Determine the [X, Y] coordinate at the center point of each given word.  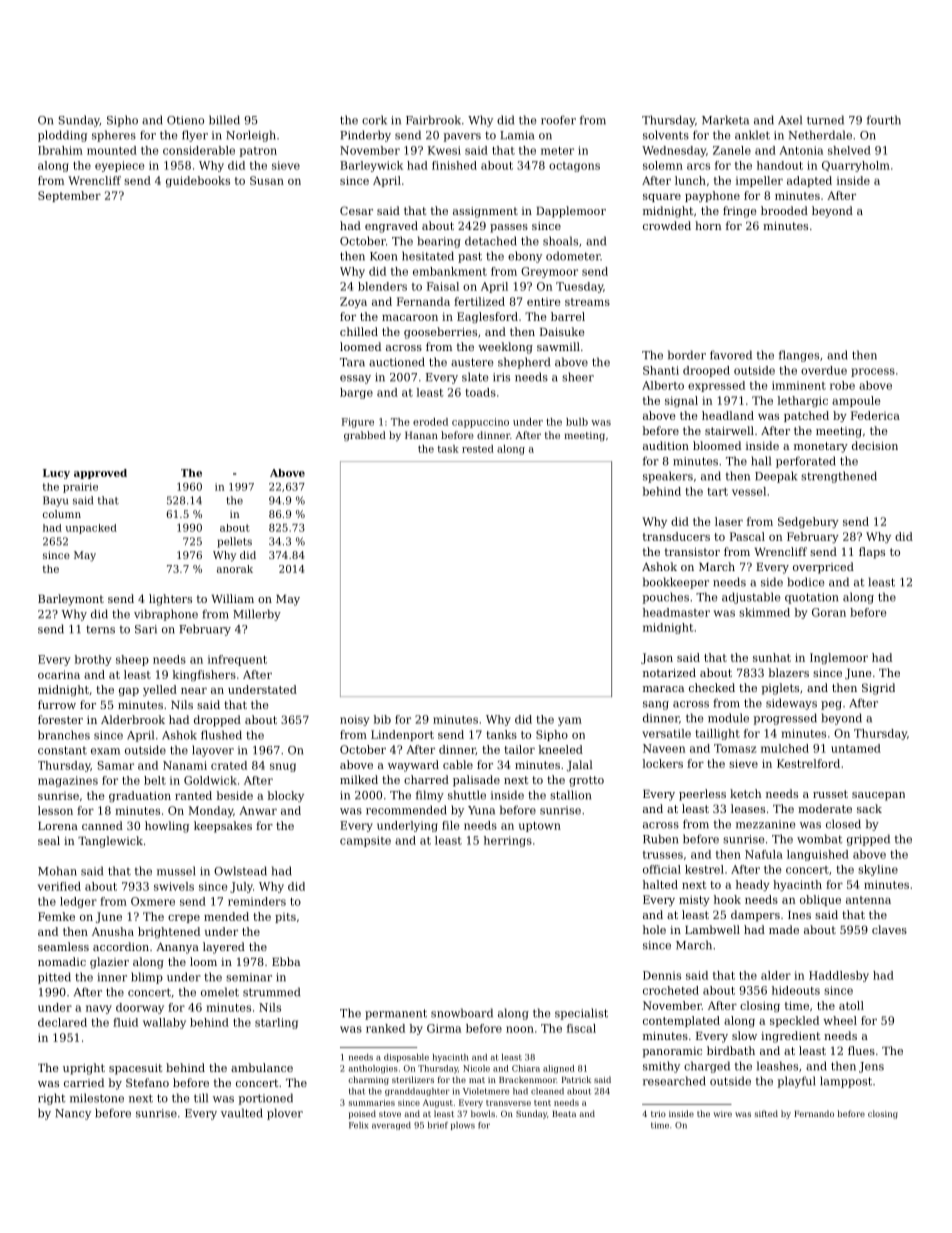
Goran [829, 612]
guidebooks [198, 181]
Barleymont [71, 600]
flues [861, 1050]
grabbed [365, 436]
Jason [657, 658]
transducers [676, 536]
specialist [581, 1014]
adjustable [751, 598]
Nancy [73, 1114]
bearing [439, 242]
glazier [109, 963]
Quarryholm [856, 166]
